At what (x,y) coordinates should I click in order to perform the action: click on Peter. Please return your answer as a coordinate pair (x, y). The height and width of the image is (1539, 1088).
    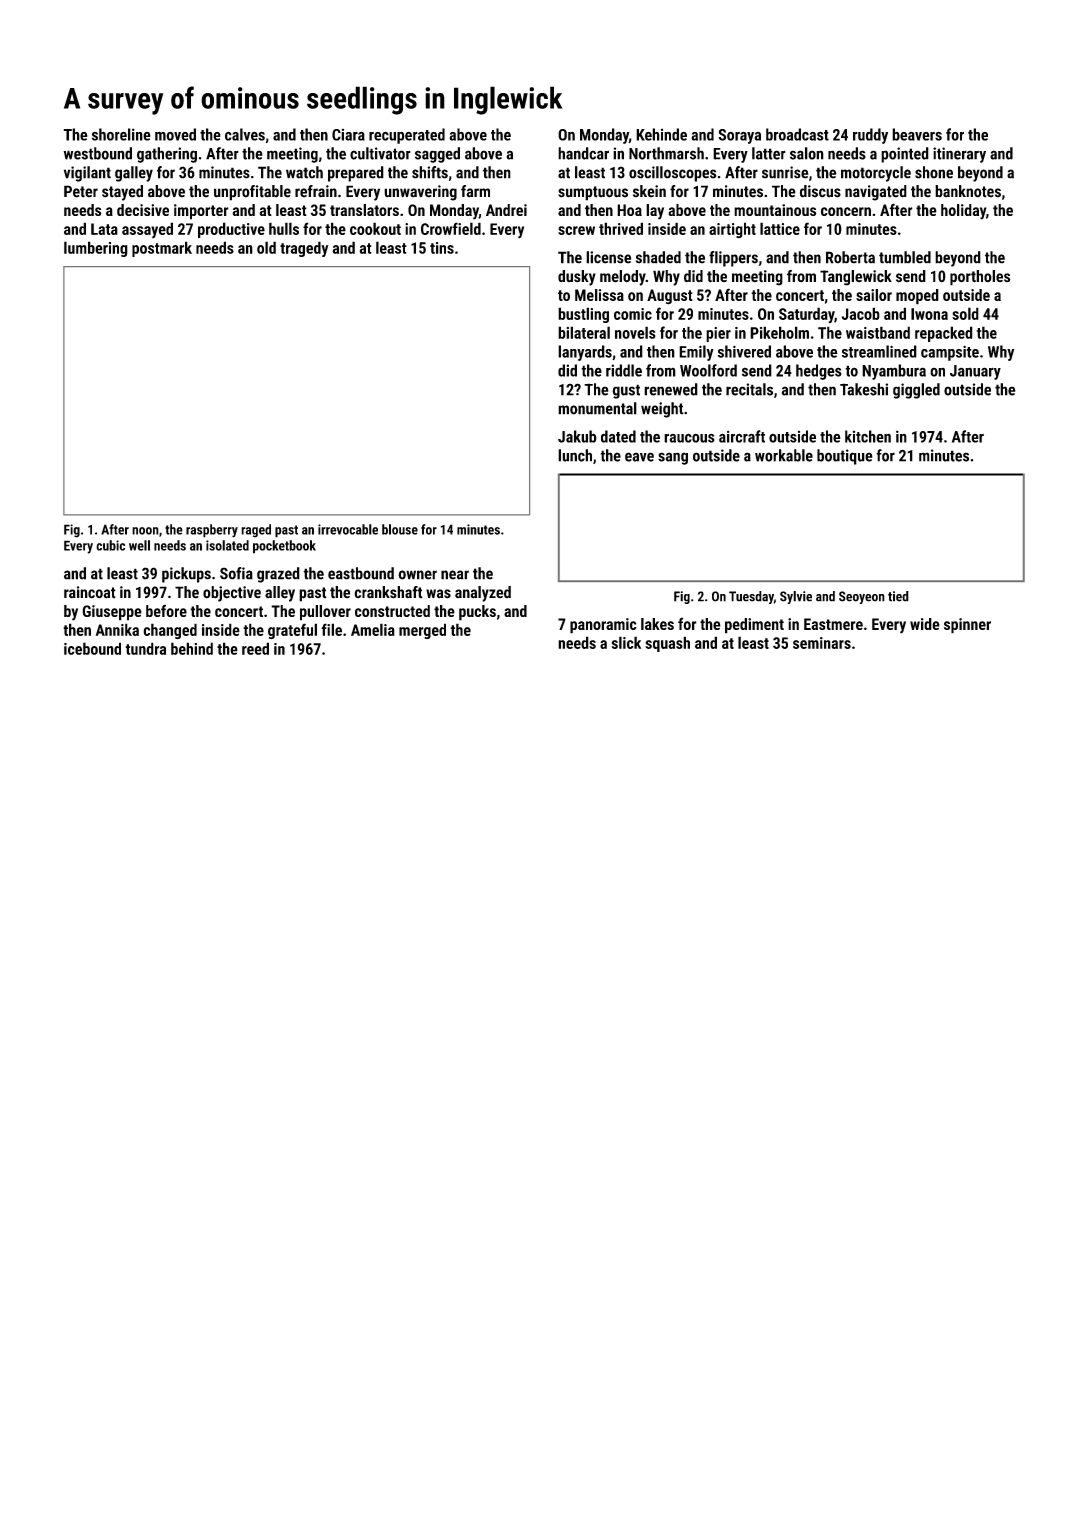
    Looking at the image, I should click on (81, 191).
